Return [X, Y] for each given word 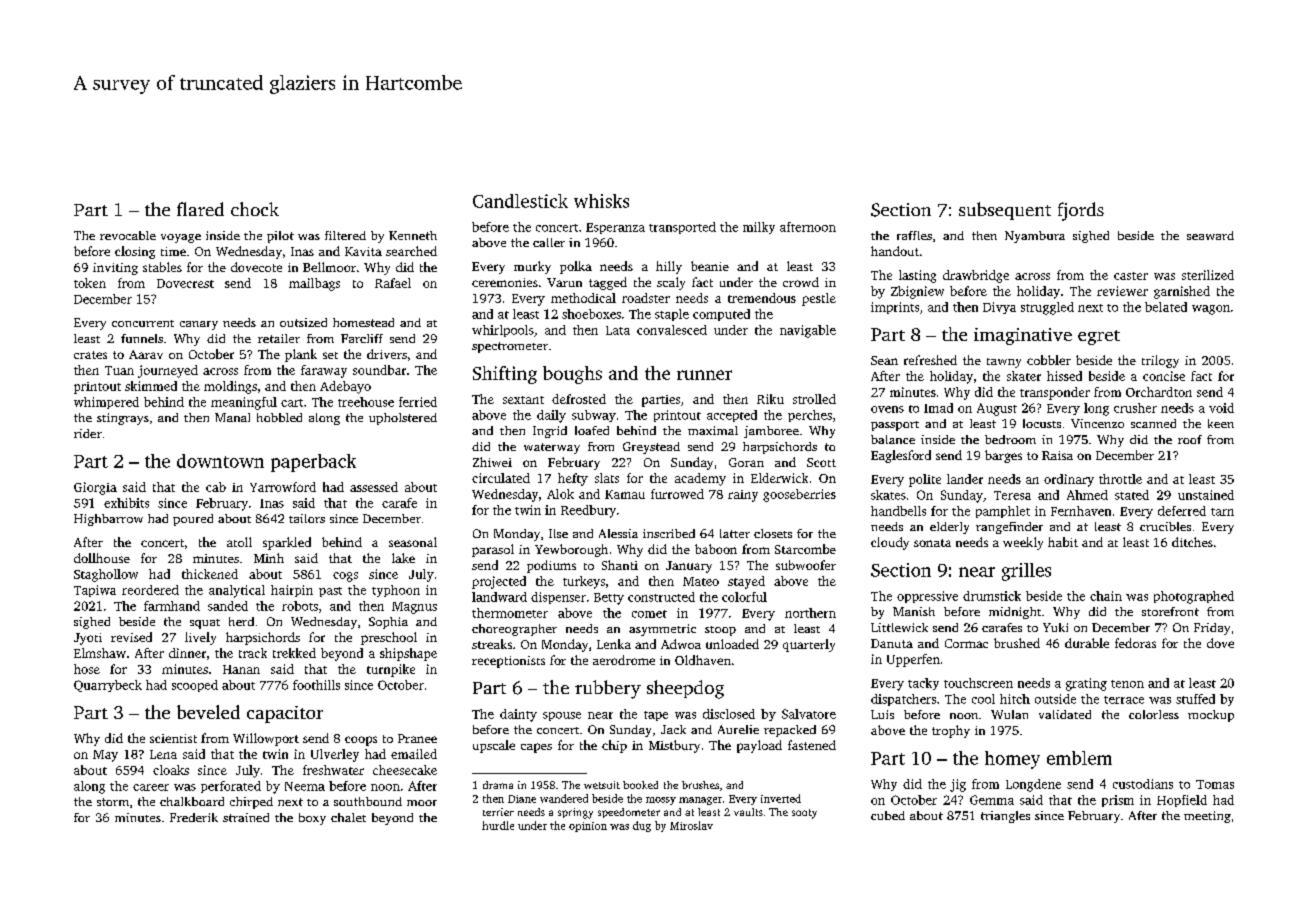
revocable [128, 235]
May [105, 756]
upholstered [403, 419]
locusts [1042, 423]
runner [704, 375]
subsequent [1005, 211]
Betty [609, 599]
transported [682, 228]
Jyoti [88, 639]
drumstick [992, 596]
